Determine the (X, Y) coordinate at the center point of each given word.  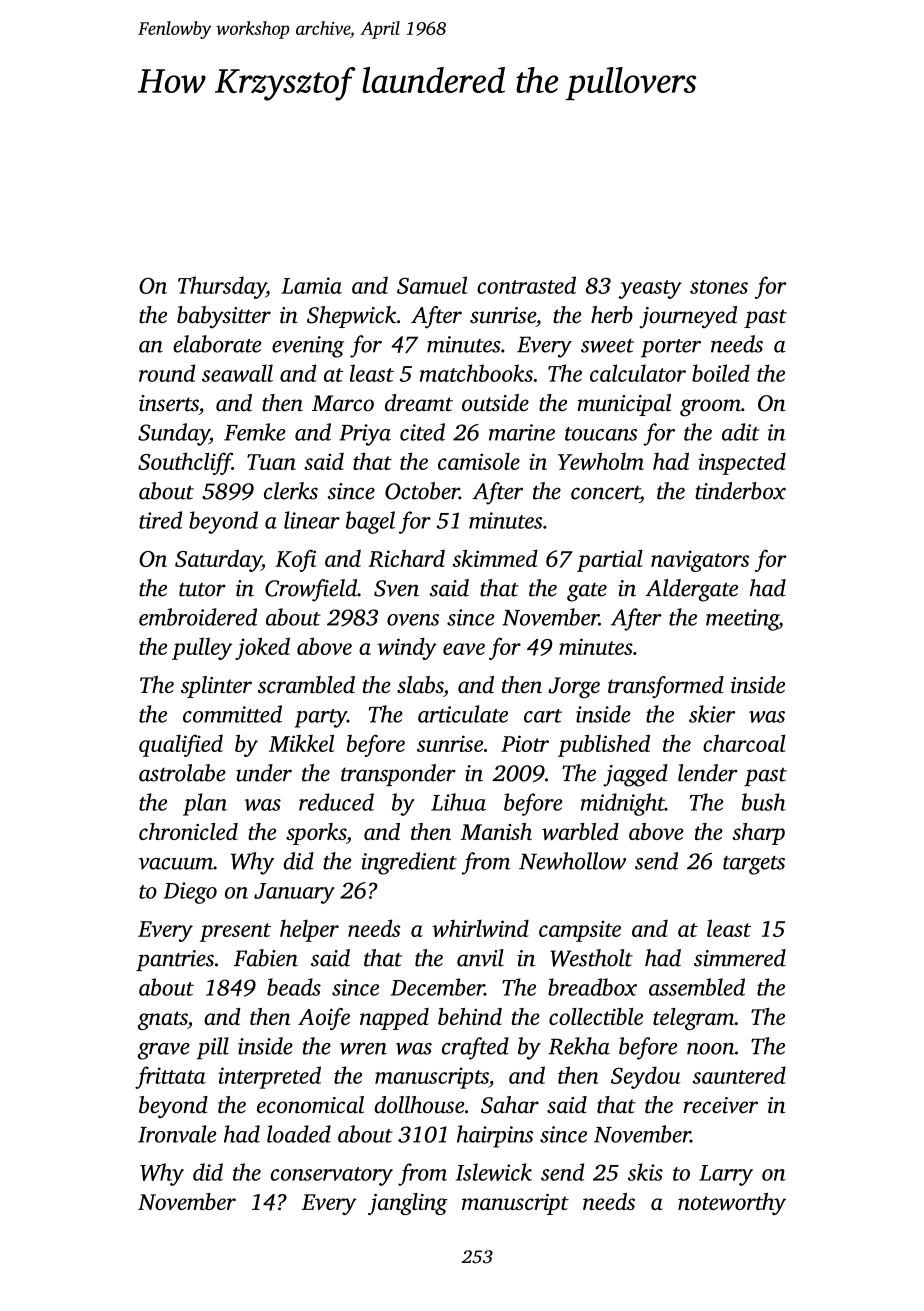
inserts (169, 403)
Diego (190, 893)
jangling (408, 1204)
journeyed (688, 317)
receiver (720, 1105)
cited (422, 432)
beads (294, 987)
